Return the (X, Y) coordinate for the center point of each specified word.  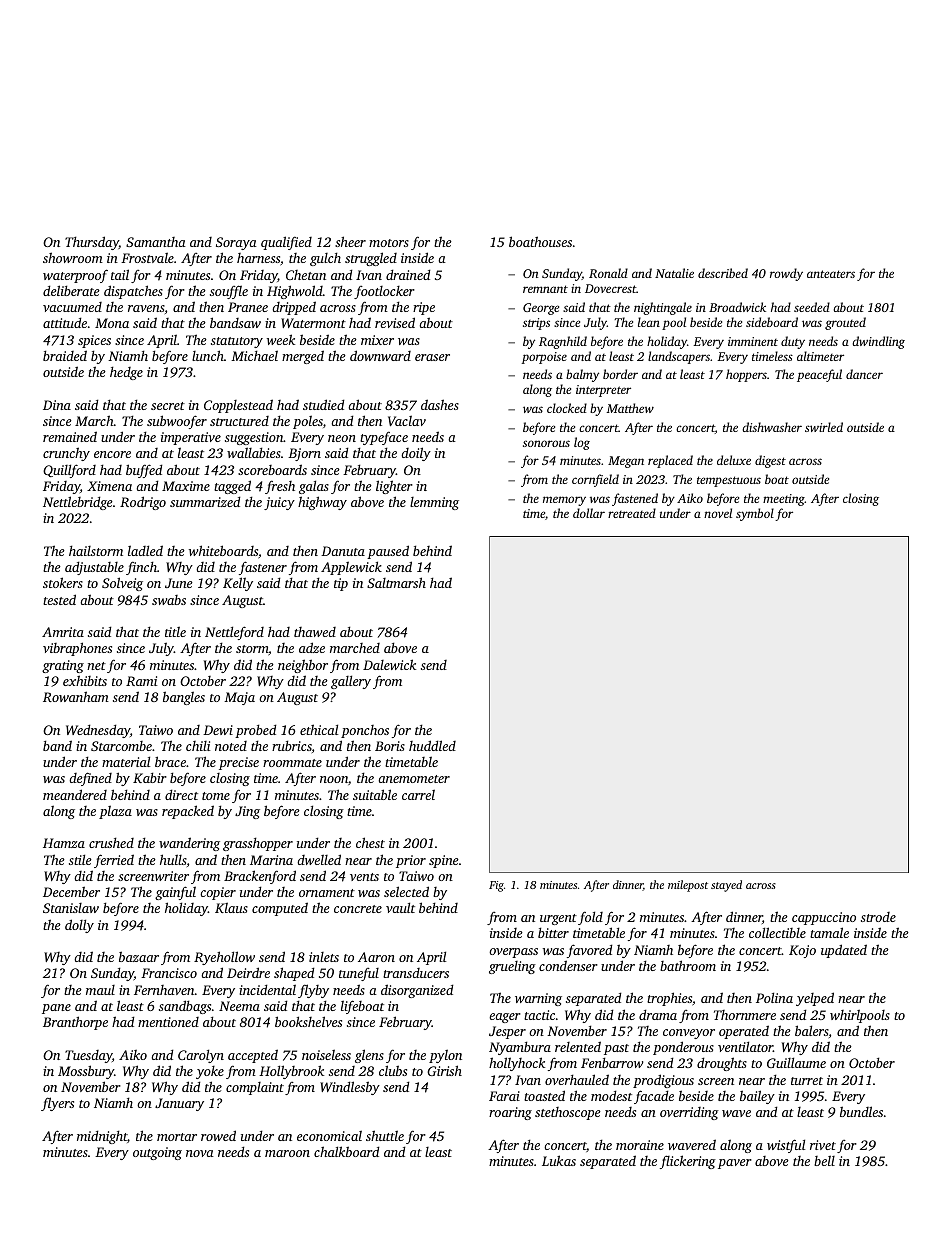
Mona (112, 323)
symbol (755, 514)
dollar (589, 513)
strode (878, 917)
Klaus (231, 907)
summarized (205, 501)
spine (444, 861)
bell (824, 1160)
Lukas (559, 1160)
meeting (784, 500)
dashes (440, 404)
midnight (102, 1137)
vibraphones (77, 649)
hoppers (746, 375)
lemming (434, 503)
